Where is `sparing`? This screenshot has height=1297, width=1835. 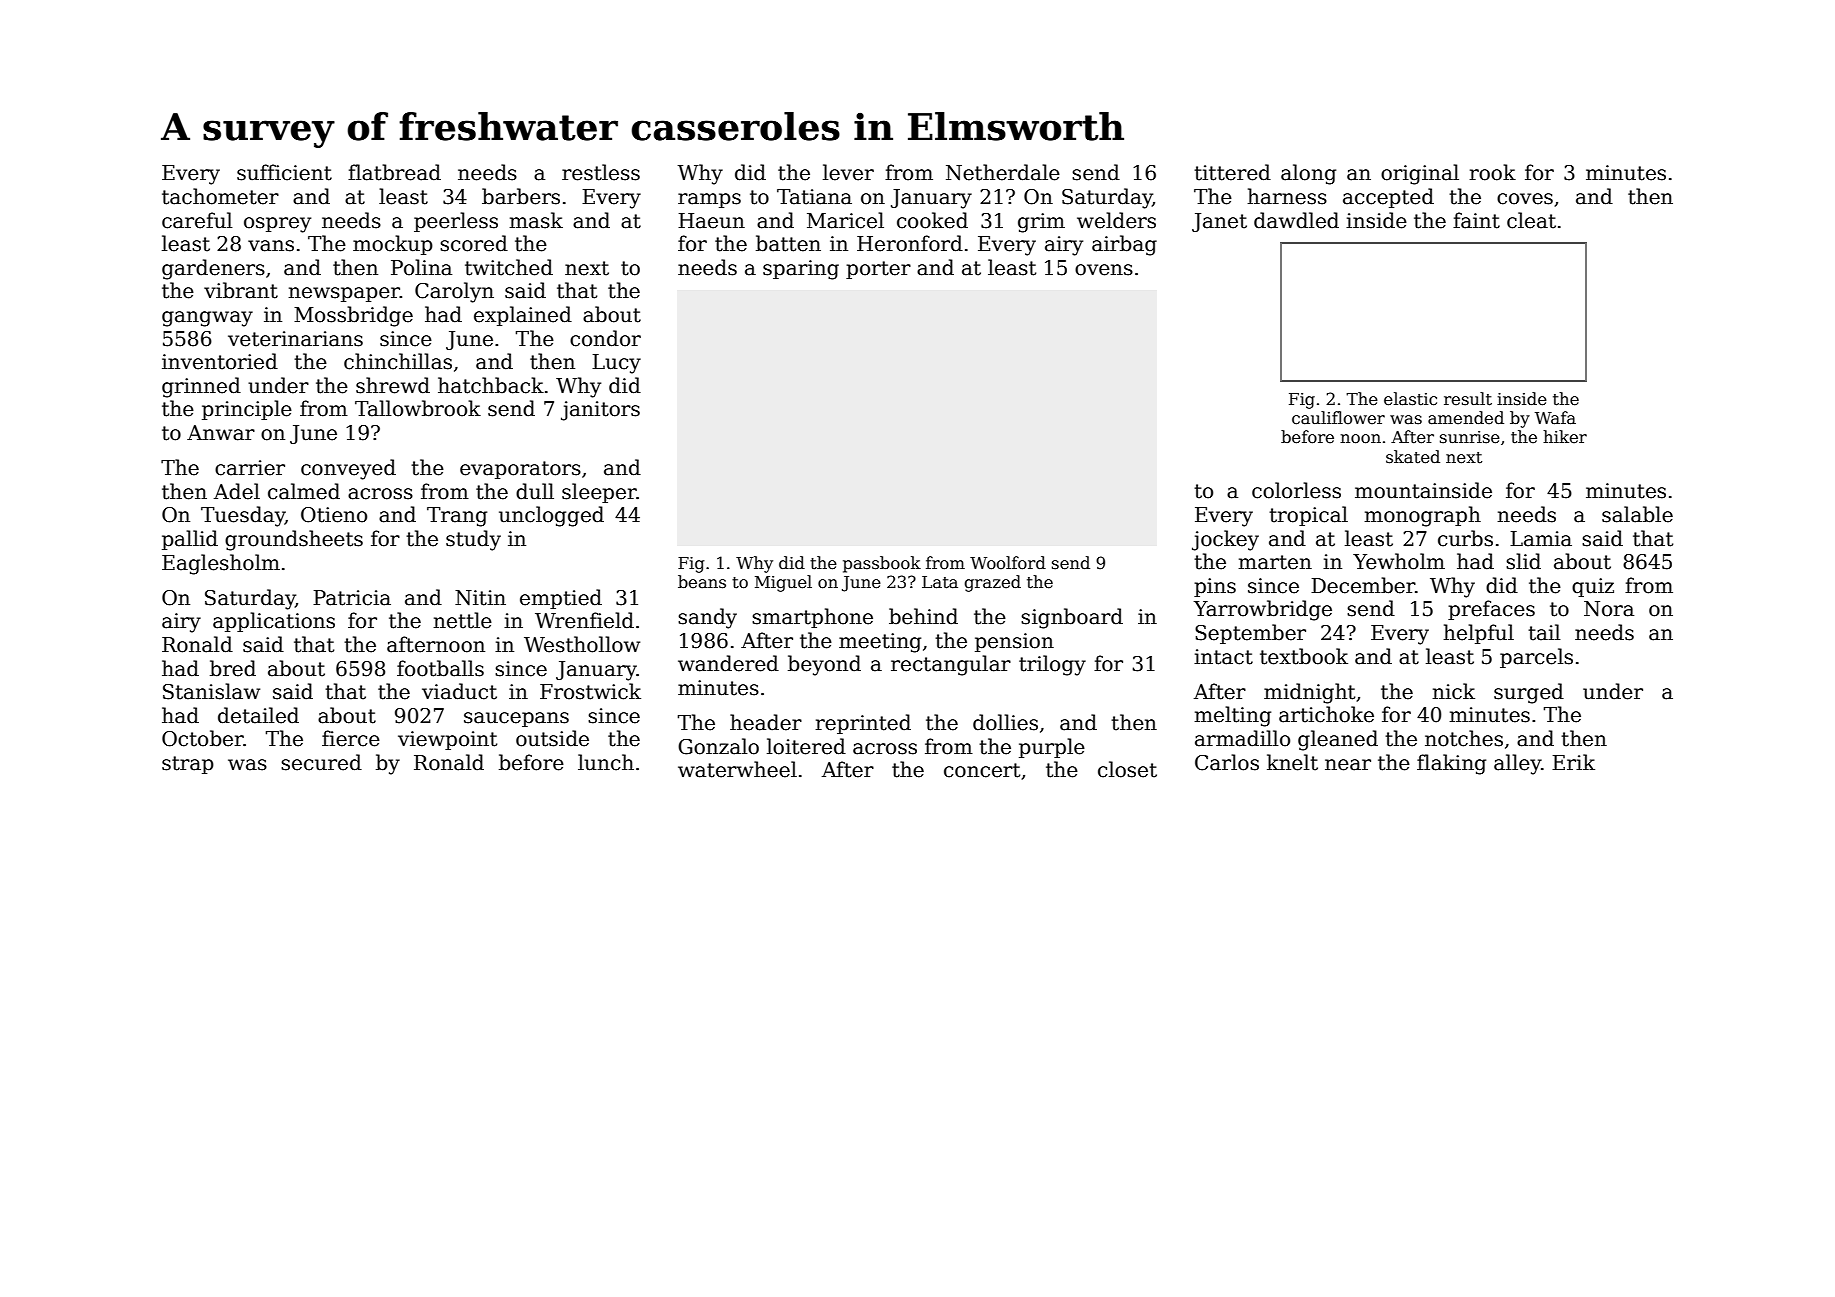 sparing is located at coordinates (801, 270).
